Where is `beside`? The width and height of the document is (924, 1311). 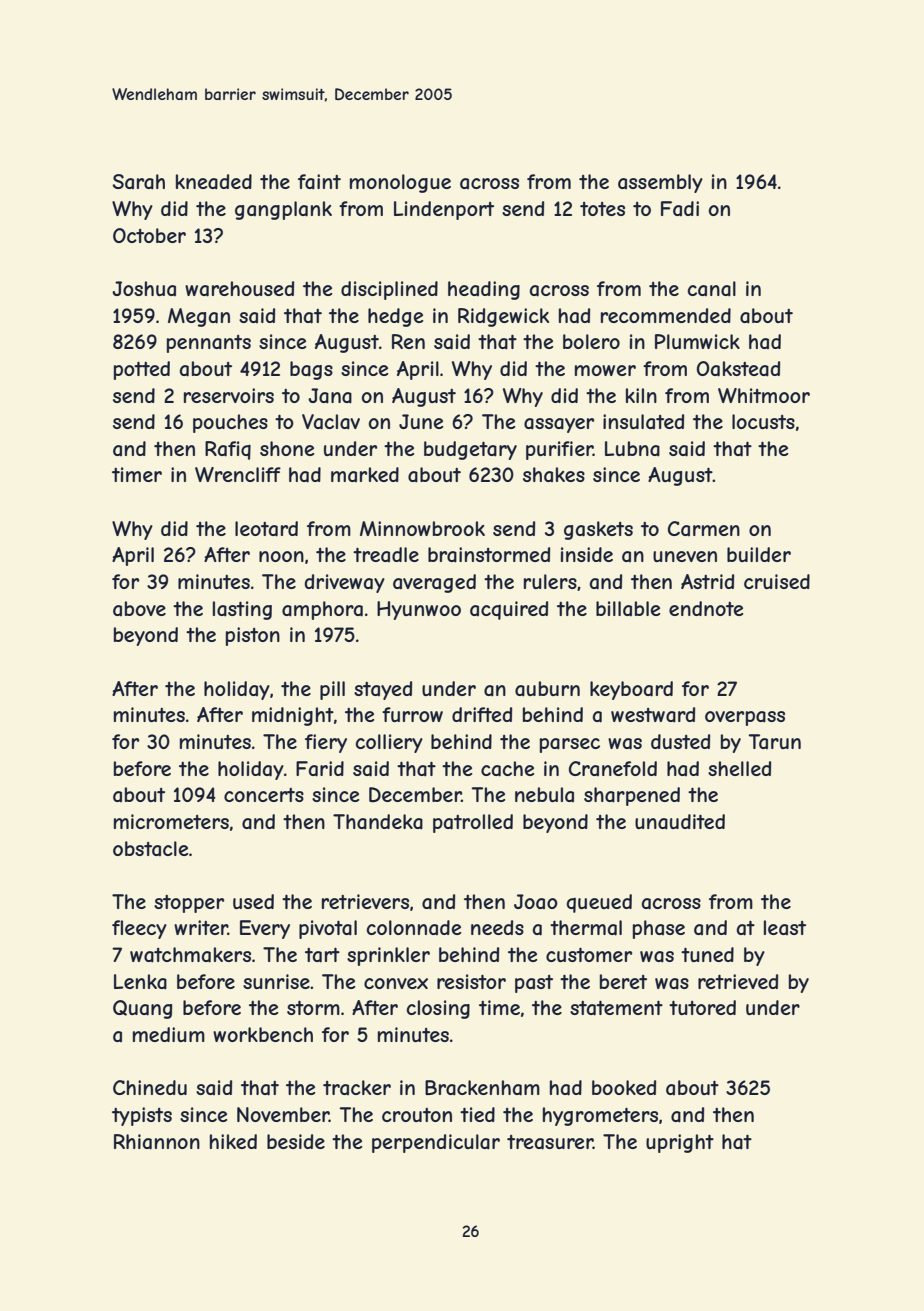
beside is located at coordinates (296, 1141).
